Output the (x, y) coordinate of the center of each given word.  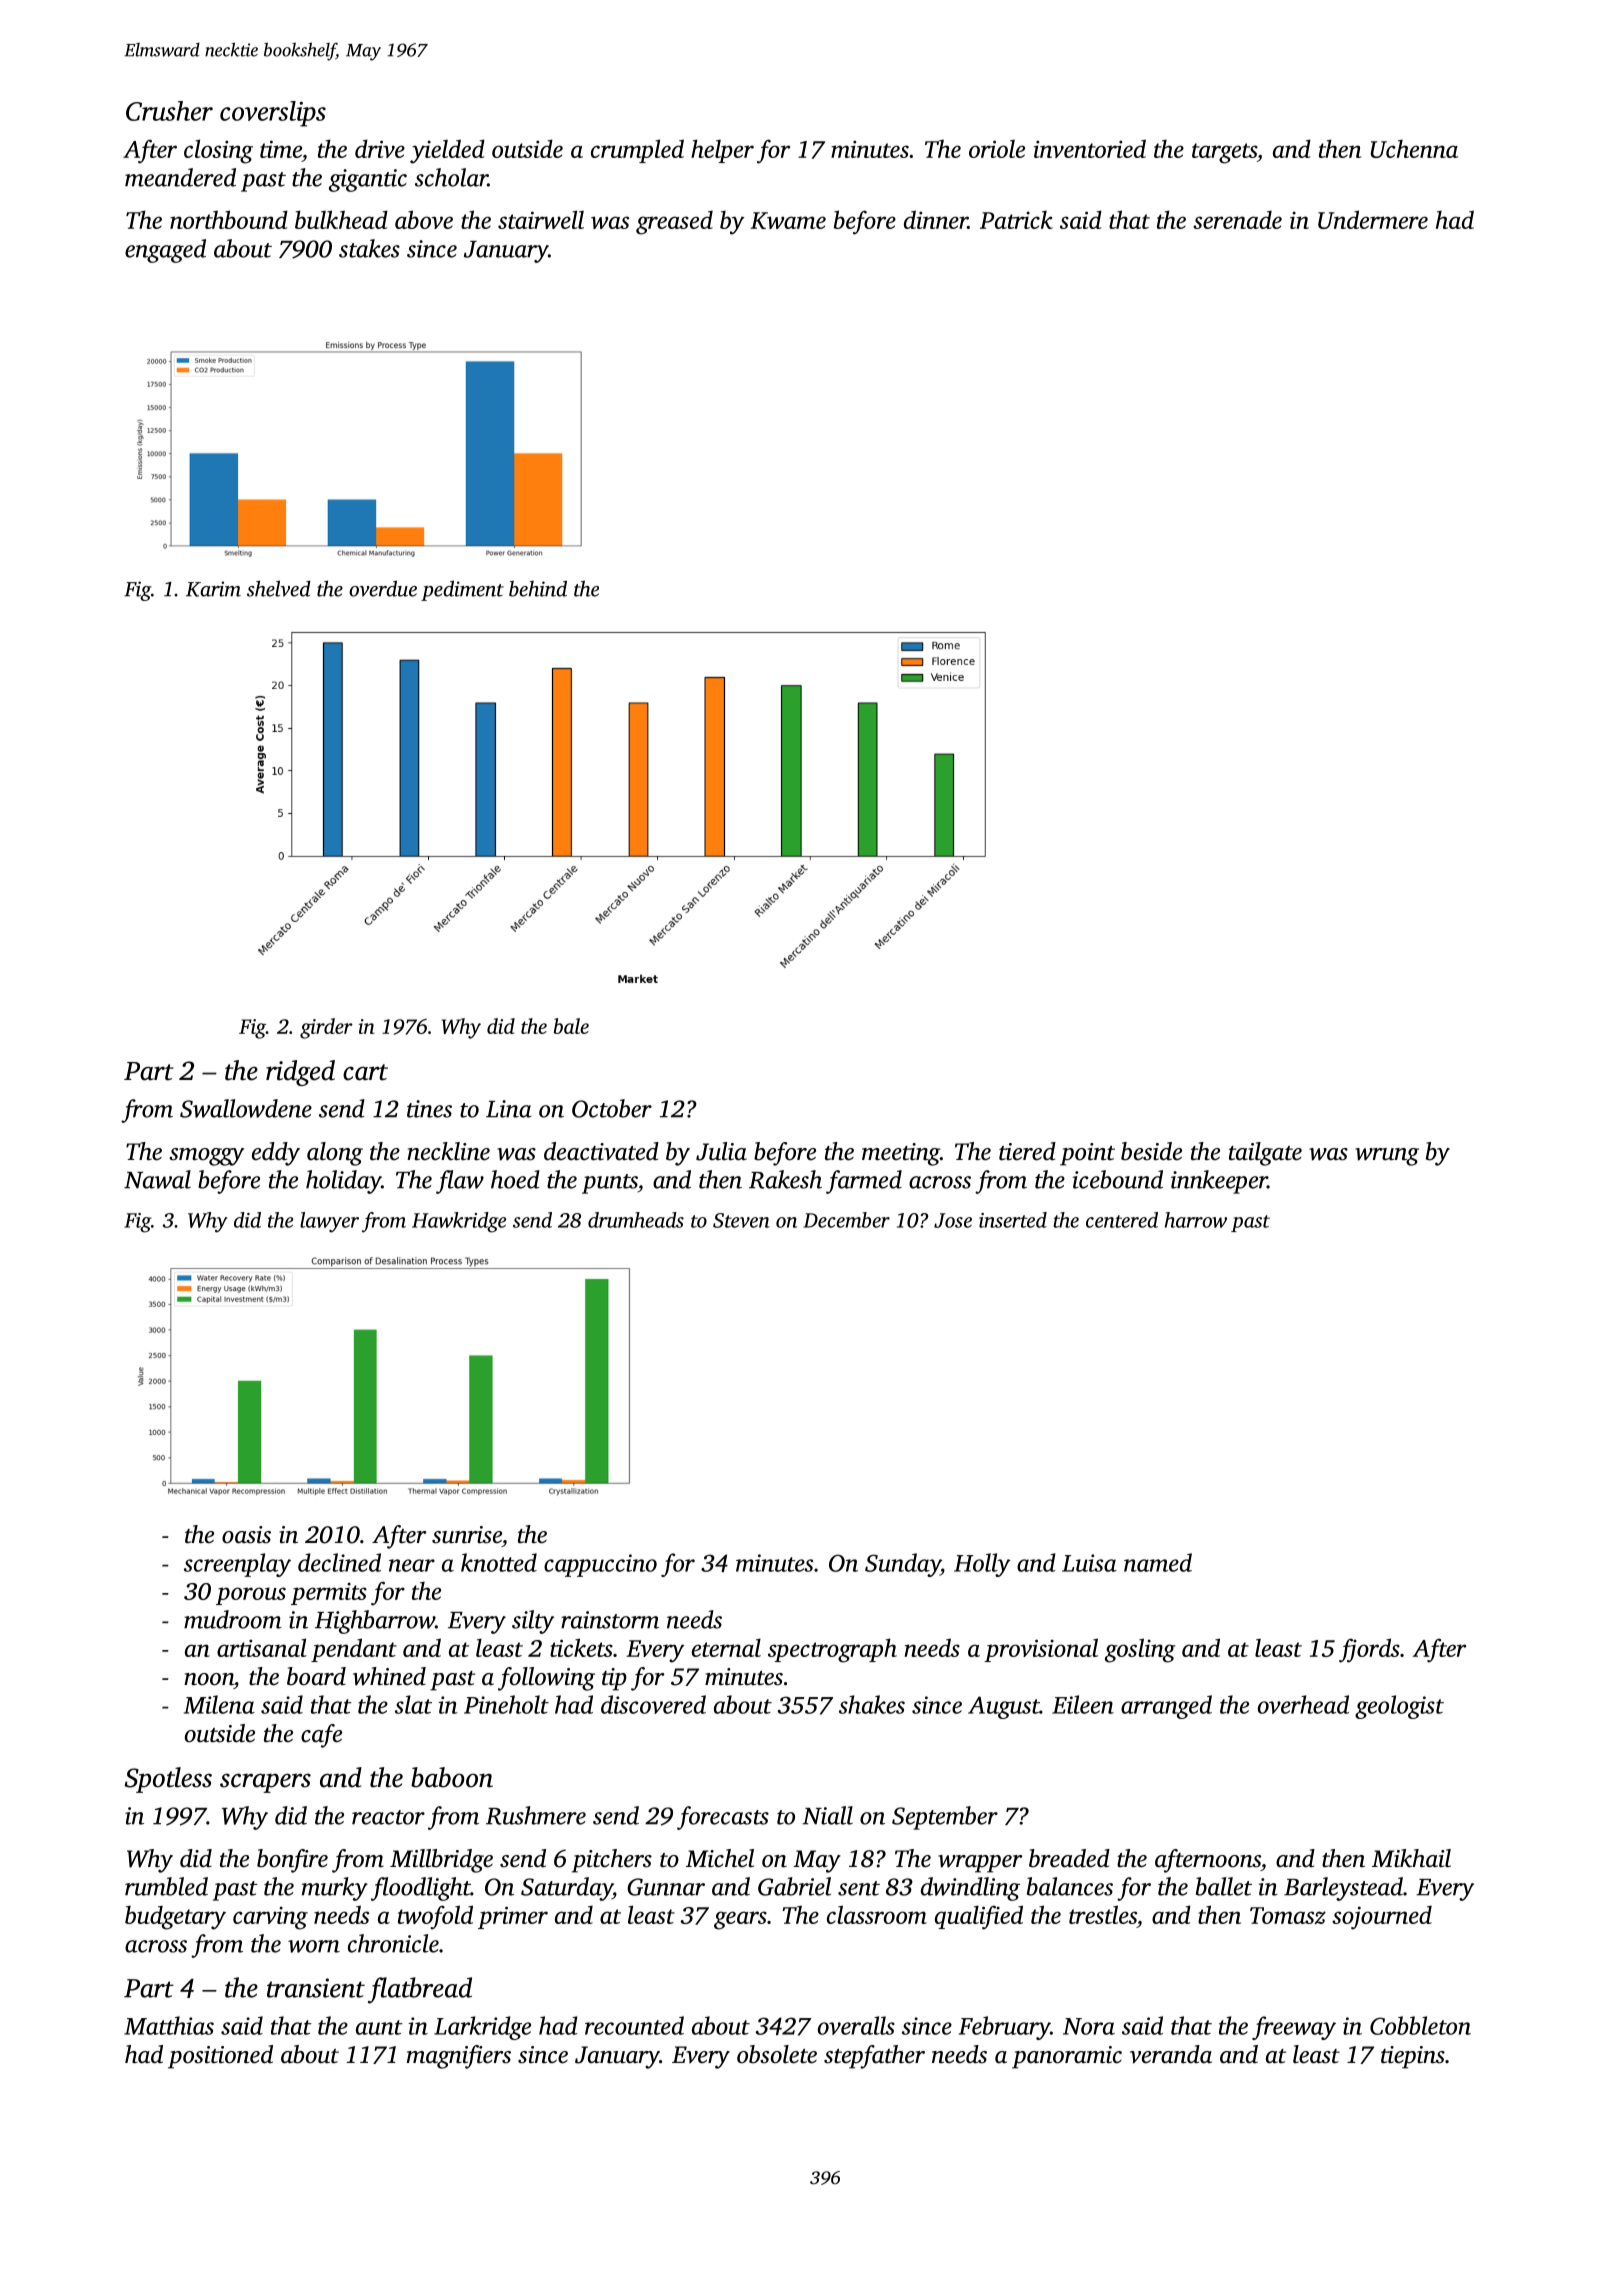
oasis (246, 1535)
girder (326, 1028)
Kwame (788, 220)
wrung (1387, 1157)
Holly (982, 1565)
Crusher (169, 111)
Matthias (169, 2025)
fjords (1369, 1650)
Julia (721, 1151)
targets (1224, 153)
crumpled (637, 151)
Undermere (1373, 219)
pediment (462, 590)
